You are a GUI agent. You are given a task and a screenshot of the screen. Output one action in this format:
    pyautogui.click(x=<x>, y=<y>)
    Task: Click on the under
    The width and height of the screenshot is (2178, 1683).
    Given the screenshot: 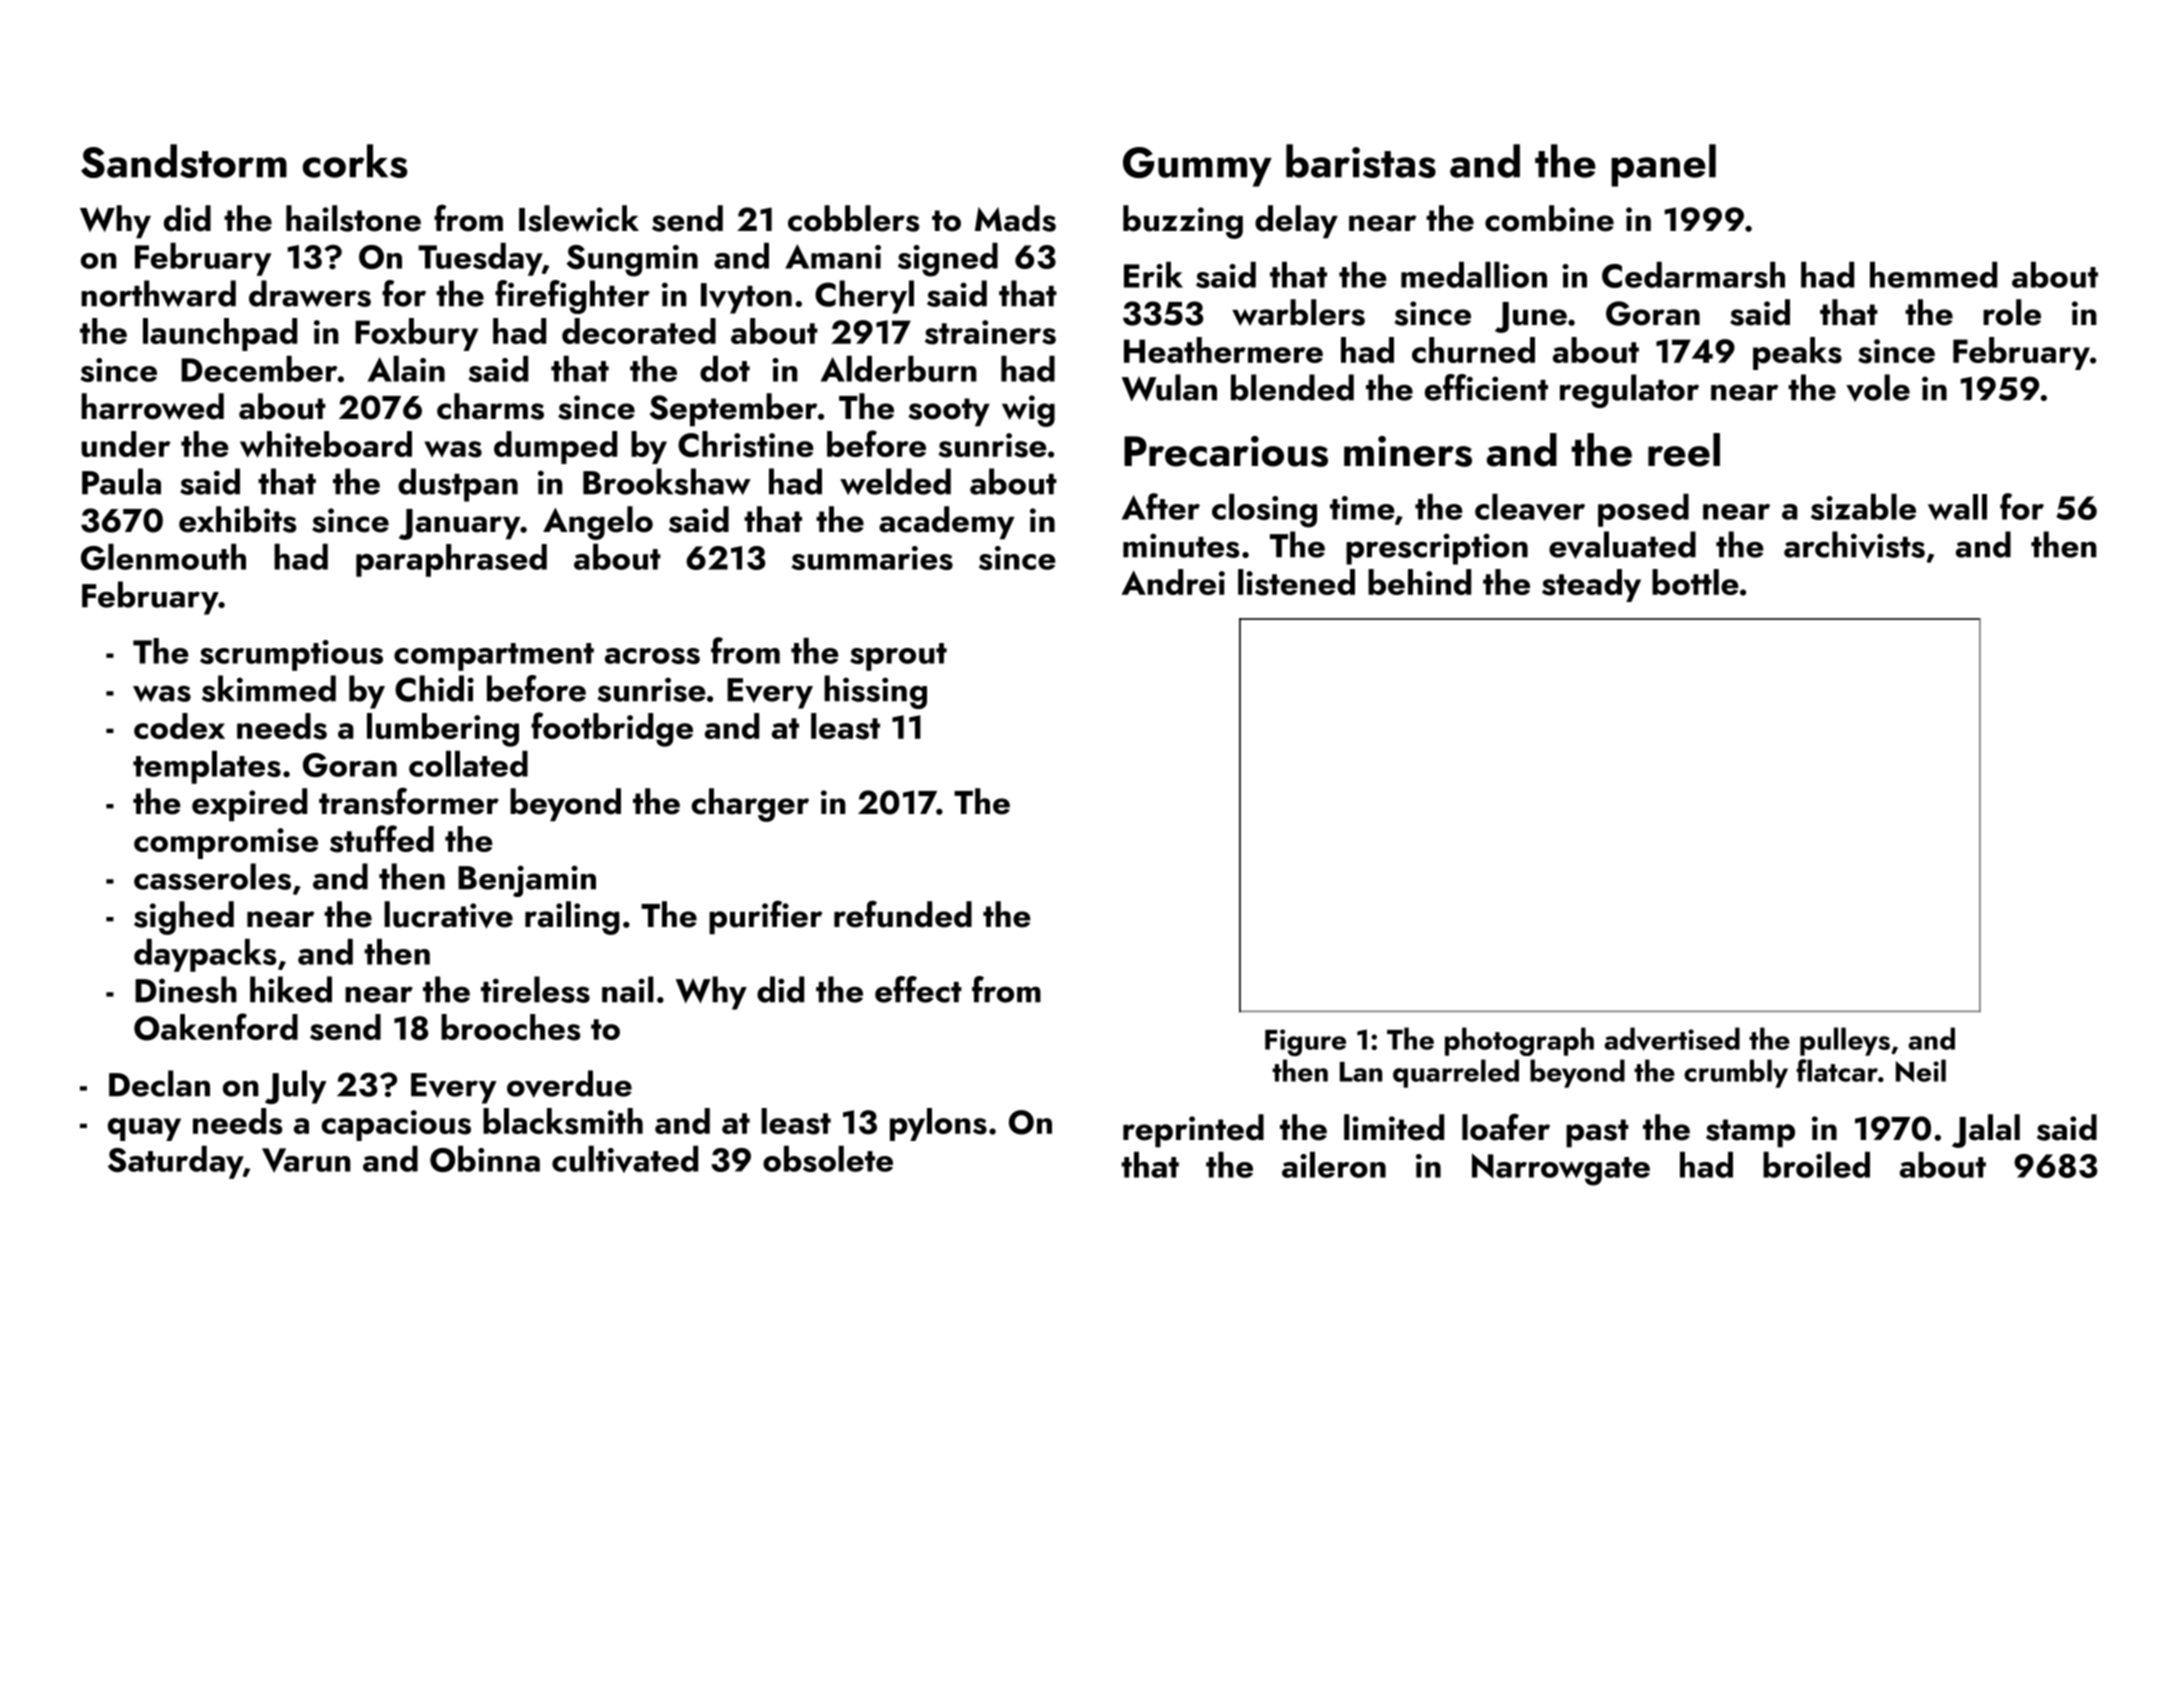 What is the action you would take?
    pyautogui.click(x=125, y=444)
